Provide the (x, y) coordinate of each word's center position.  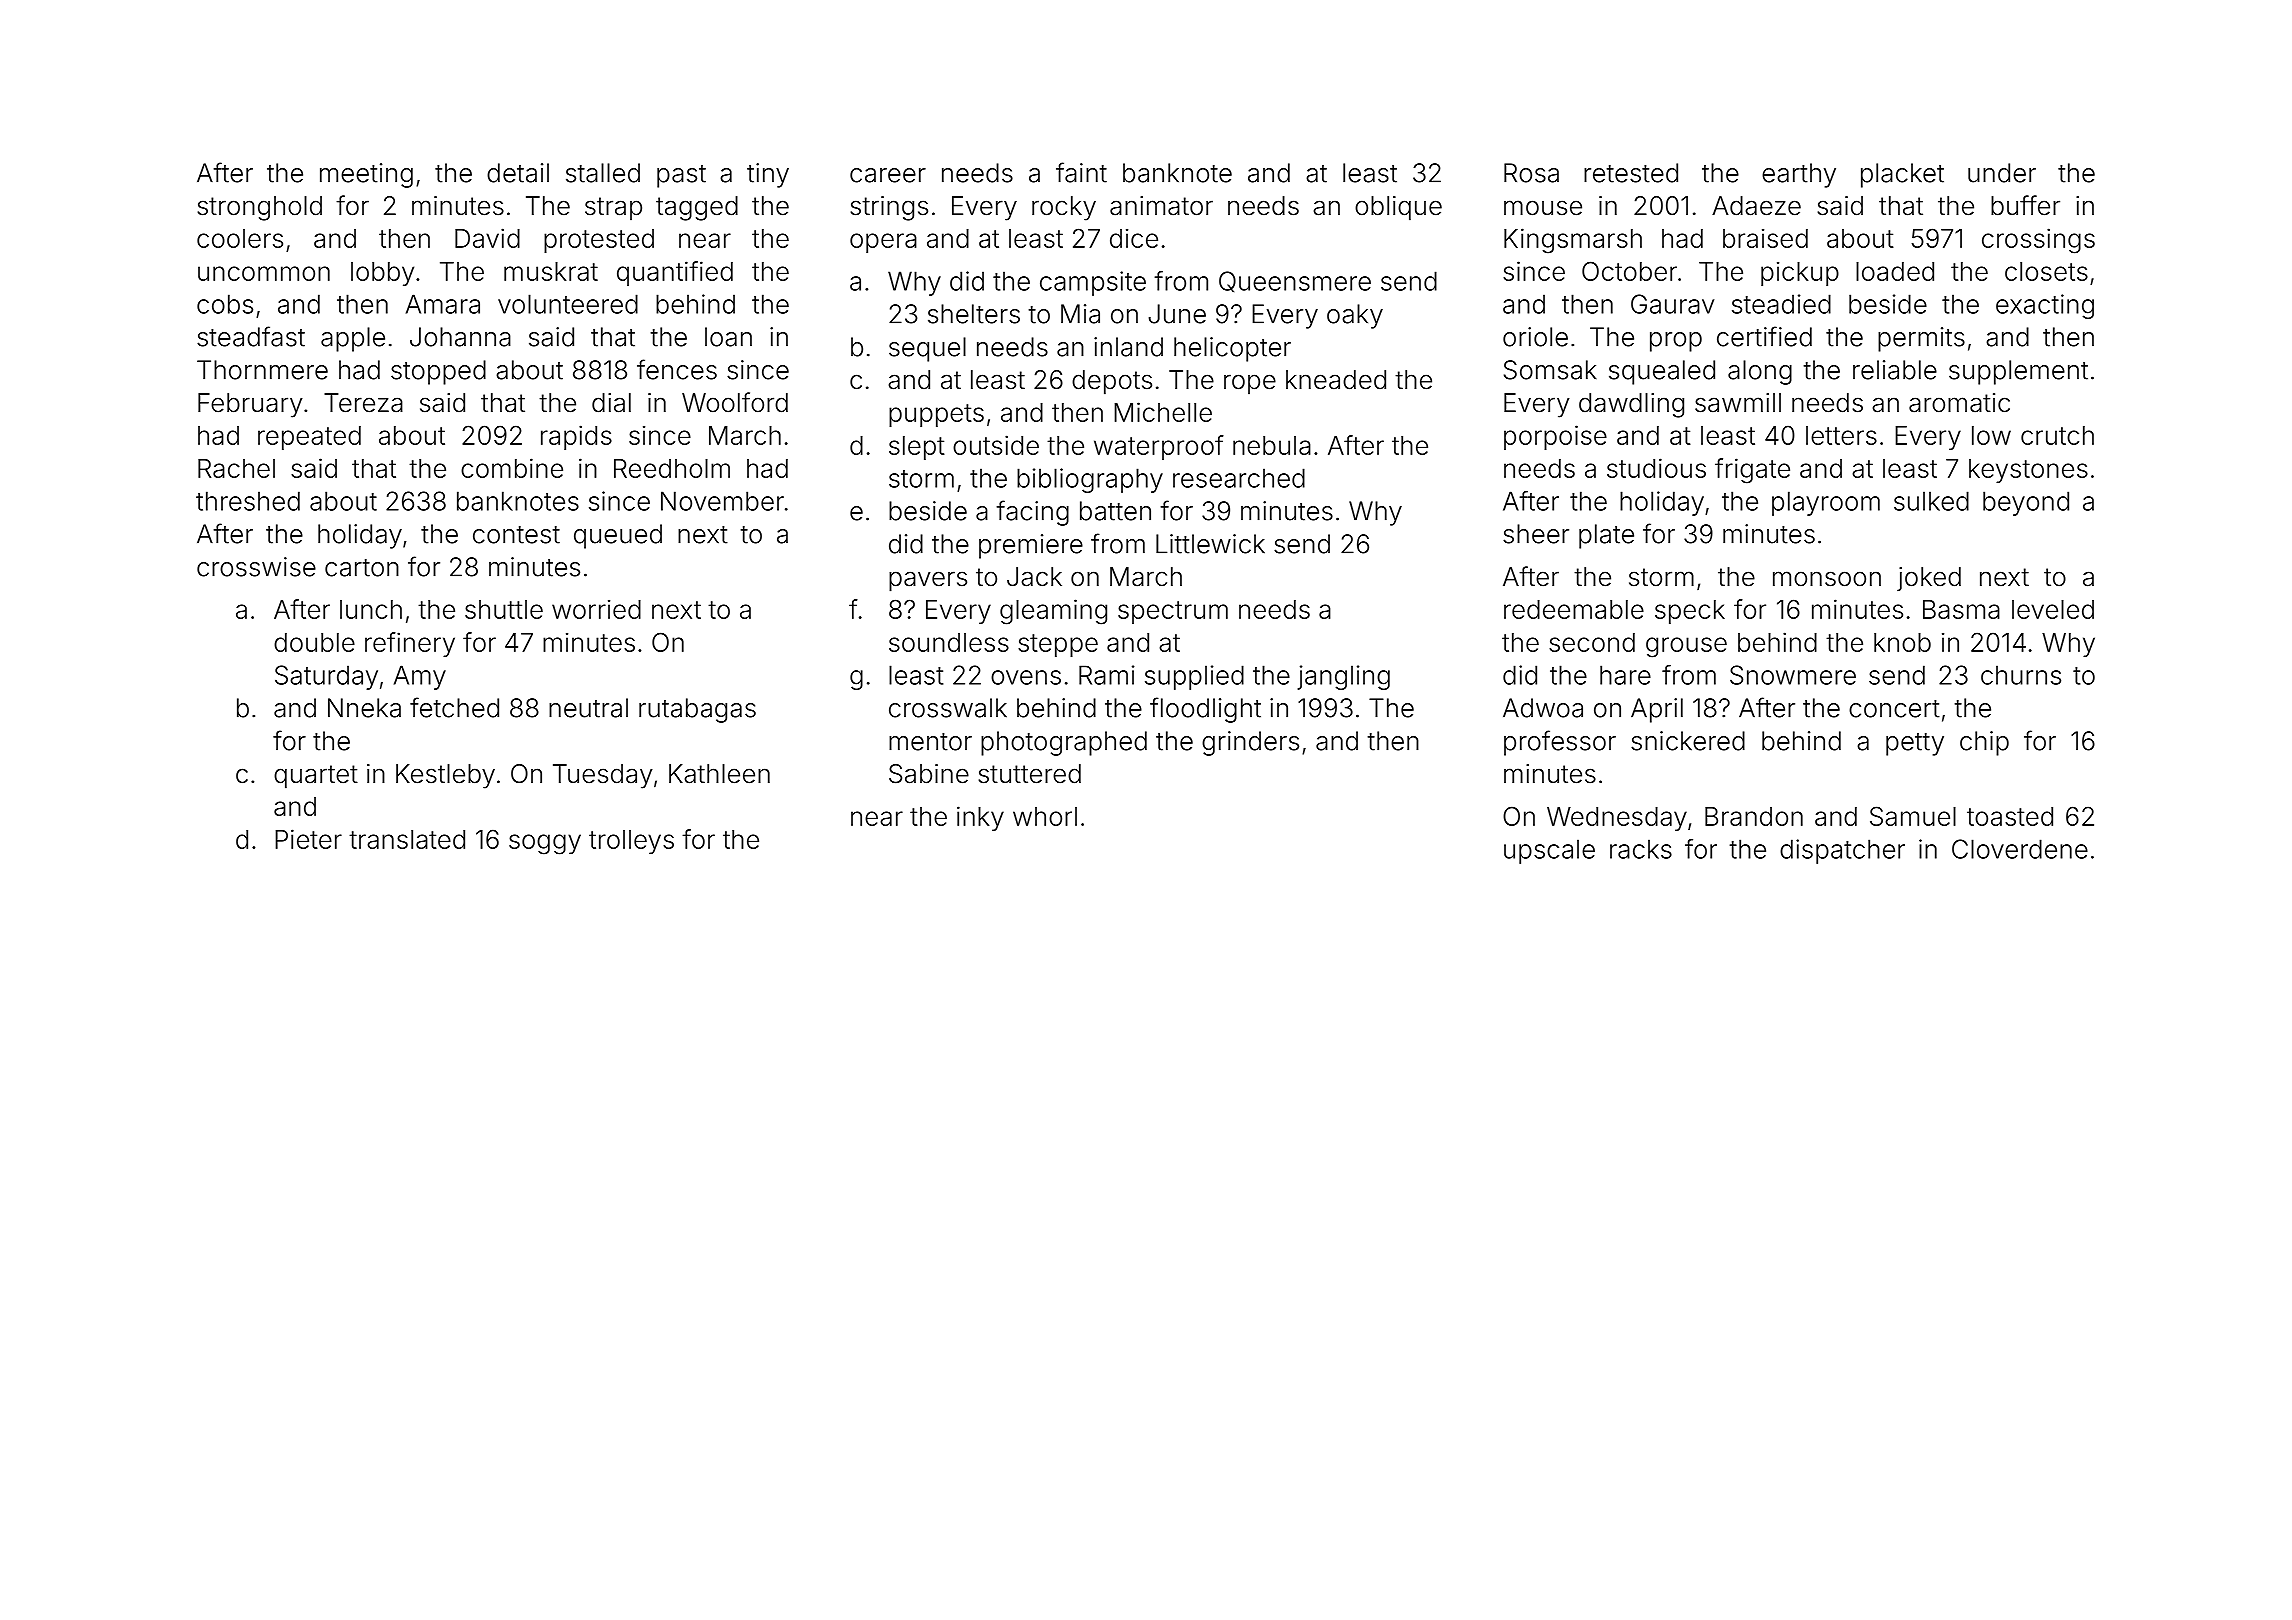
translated (407, 839)
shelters (974, 314)
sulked (1931, 501)
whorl (1045, 816)
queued (618, 536)
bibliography (1090, 480)
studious (1656, 468)
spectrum (1173, 612)
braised (1765, 238)
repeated (309, 438)
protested (599, 241)
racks (1641, 849)
